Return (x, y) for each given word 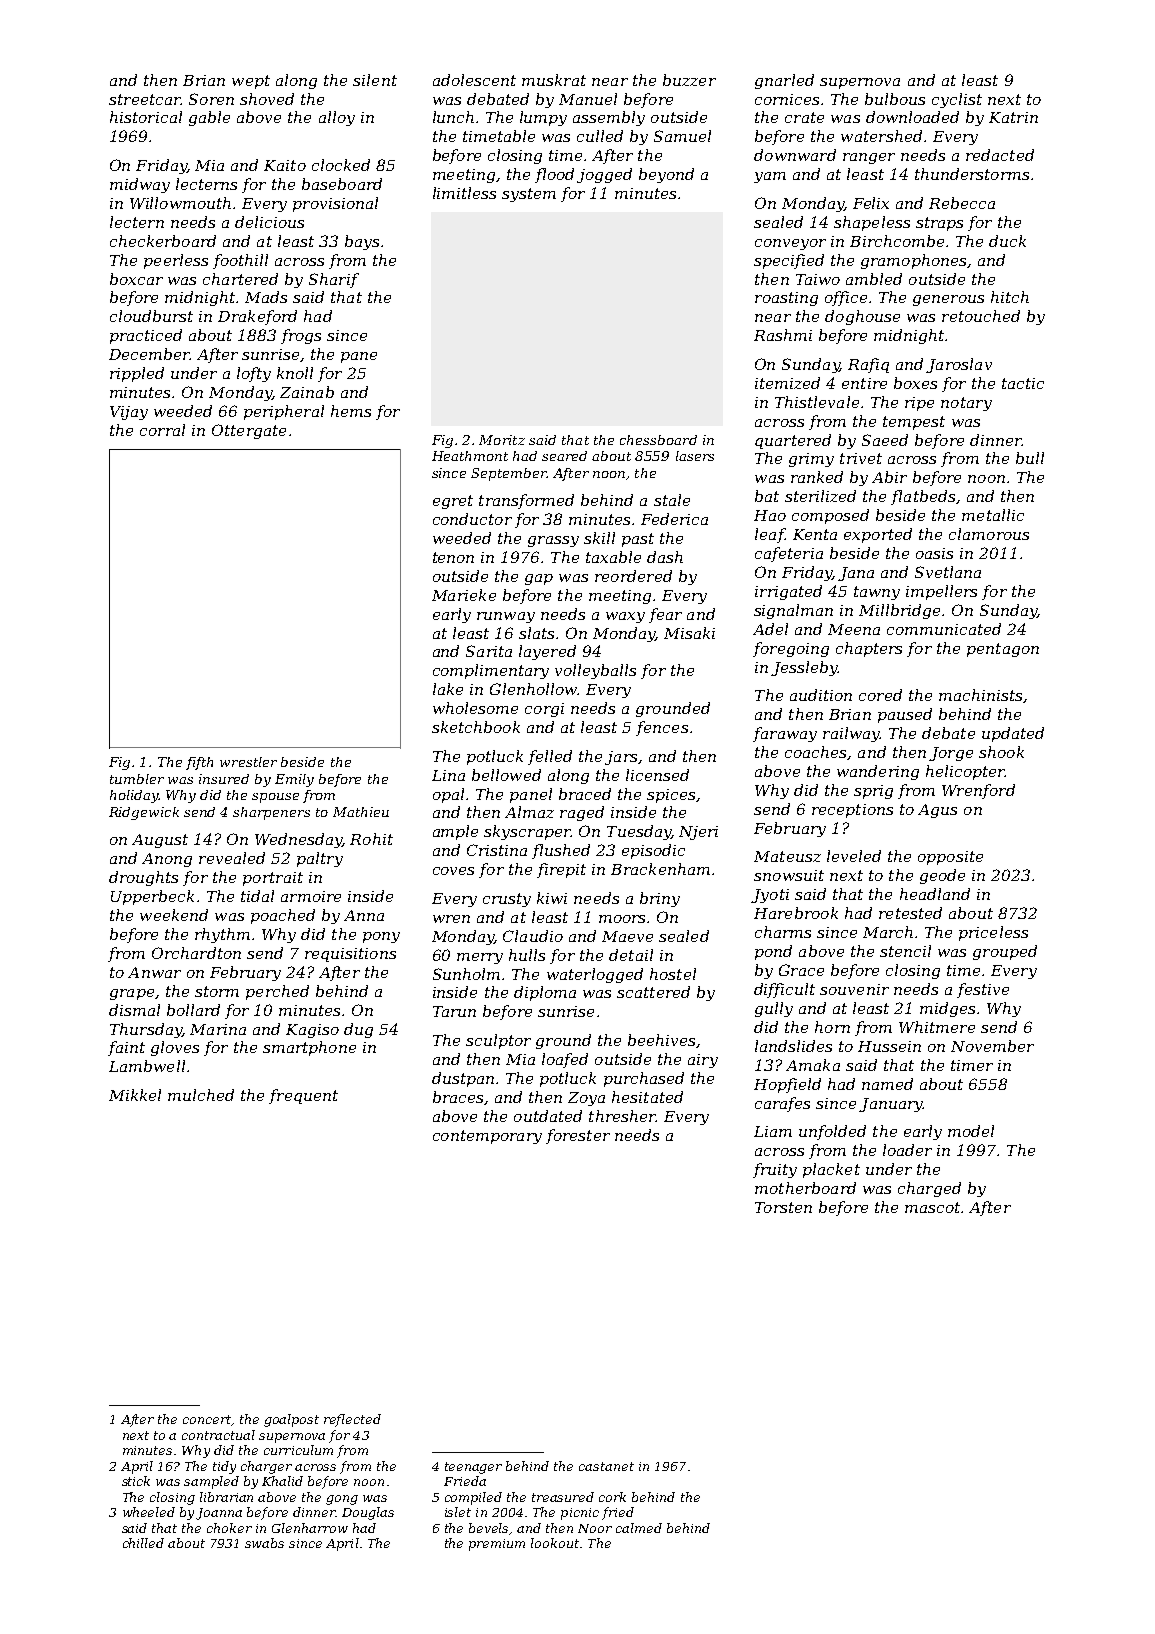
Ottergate (249, 431)
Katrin (1013, 117)
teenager (473, 1468)
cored (880, 695)
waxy (625, 617)
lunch (453, 117)
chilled (143, 1543)
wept (251, 82)
